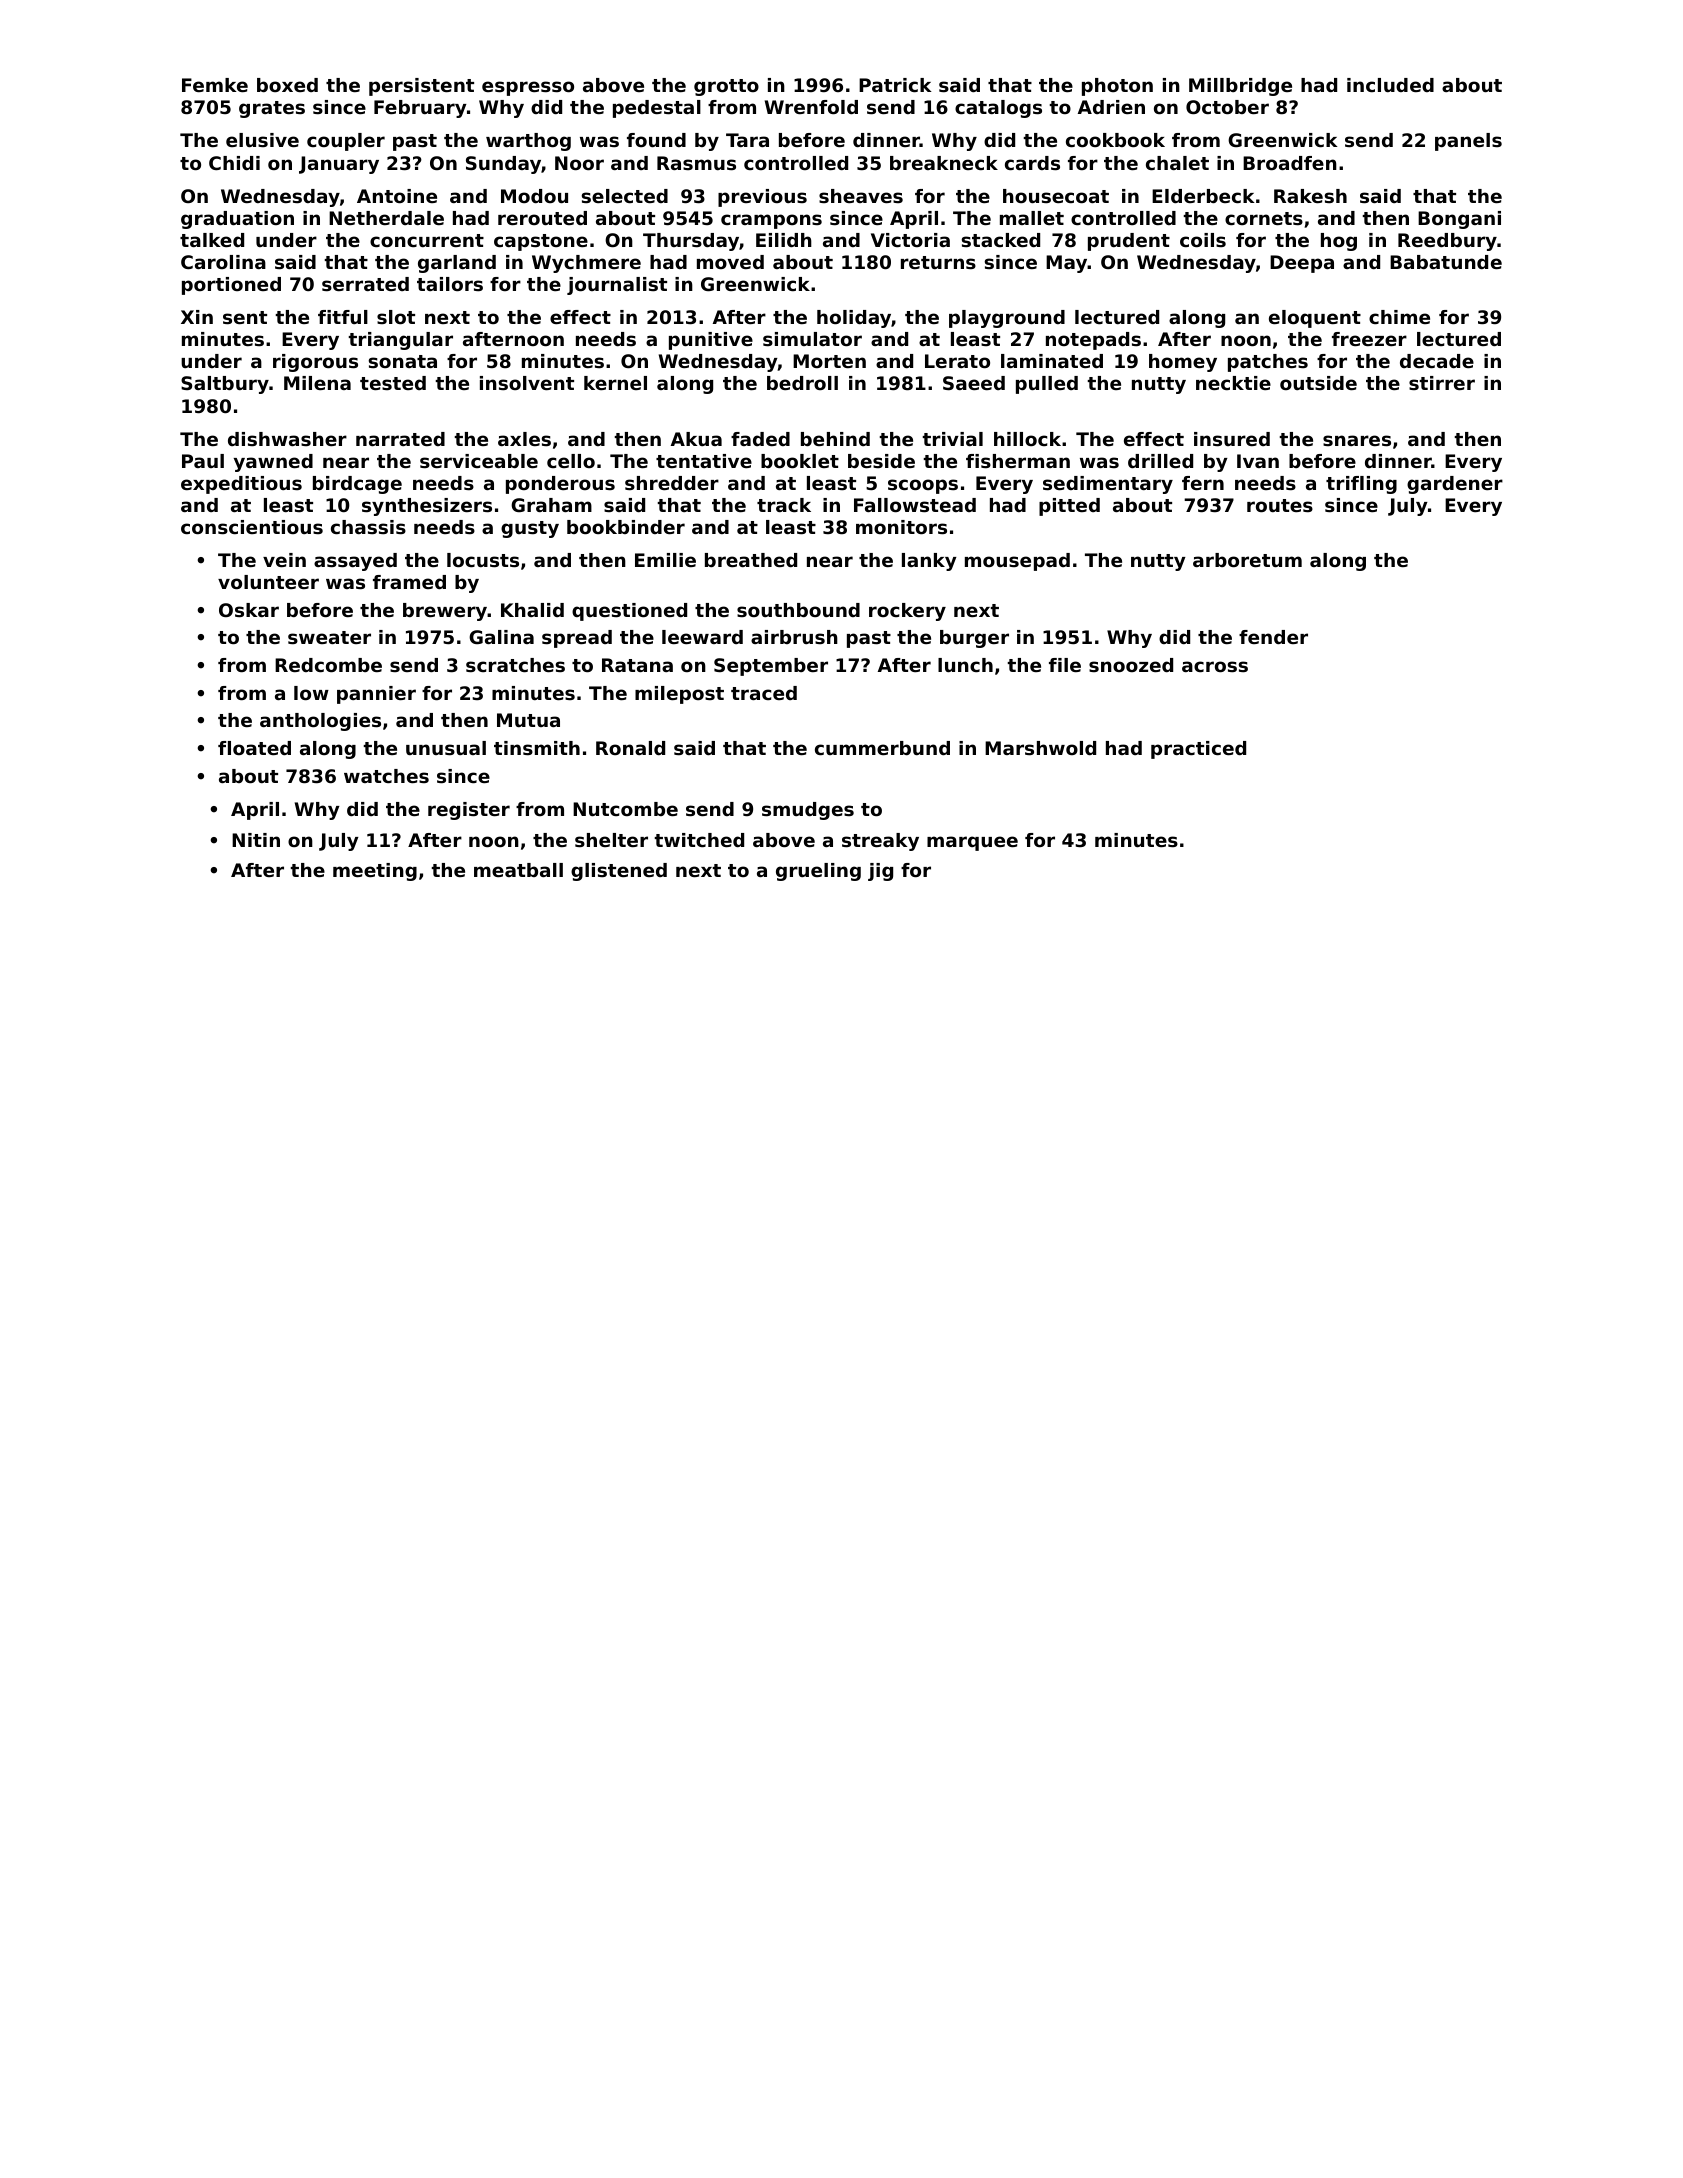 Image resolution: width=1683 pixels, height=2178 pixels. Describe the element at coordinates (237, 220) in the screenshot. I see `graduation` at that location.
